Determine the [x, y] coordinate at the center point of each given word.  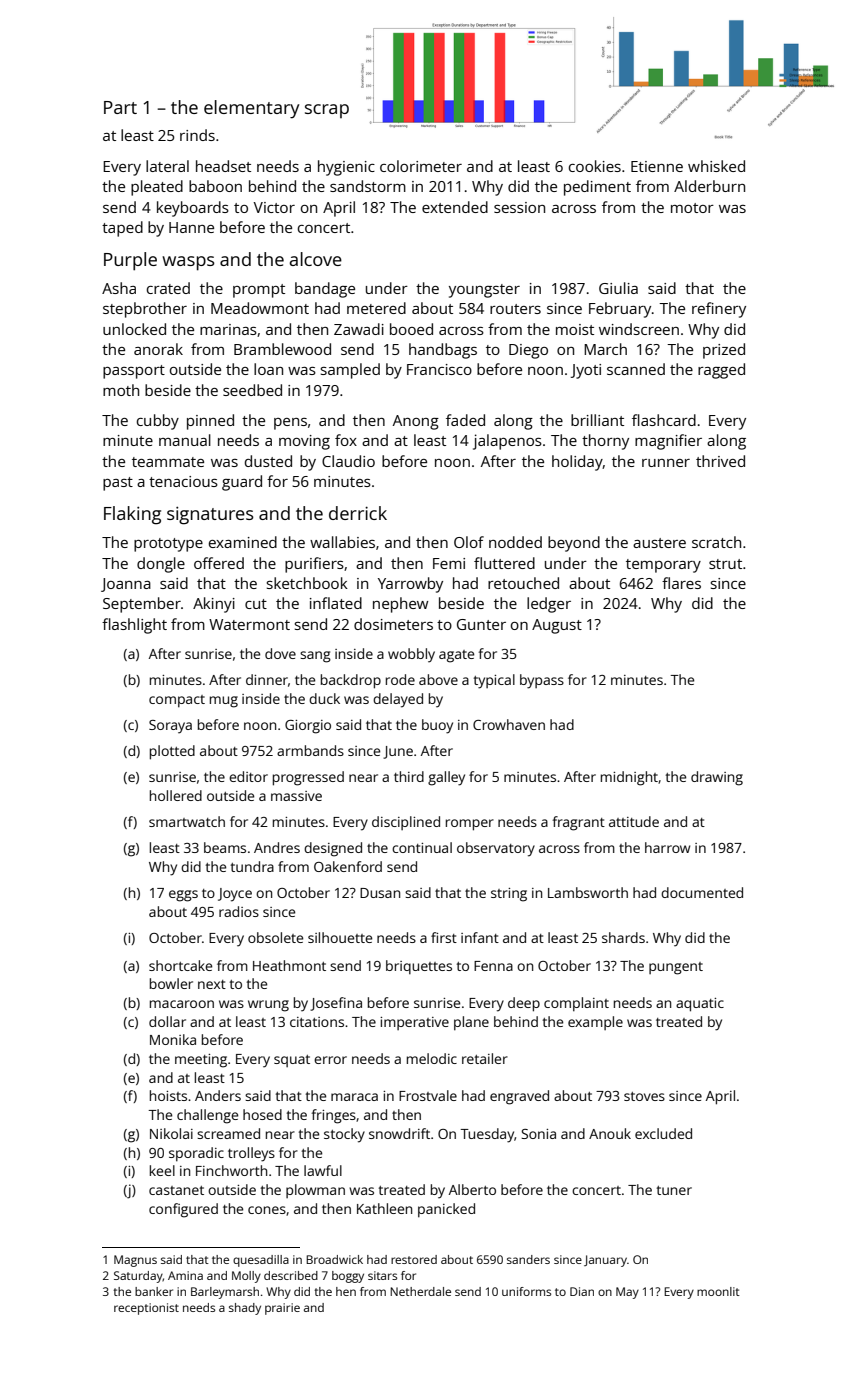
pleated [157, 188]
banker [154, 1291]
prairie [282, 1309]
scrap [327, 111]
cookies [595, 166]
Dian [582, 1291]
